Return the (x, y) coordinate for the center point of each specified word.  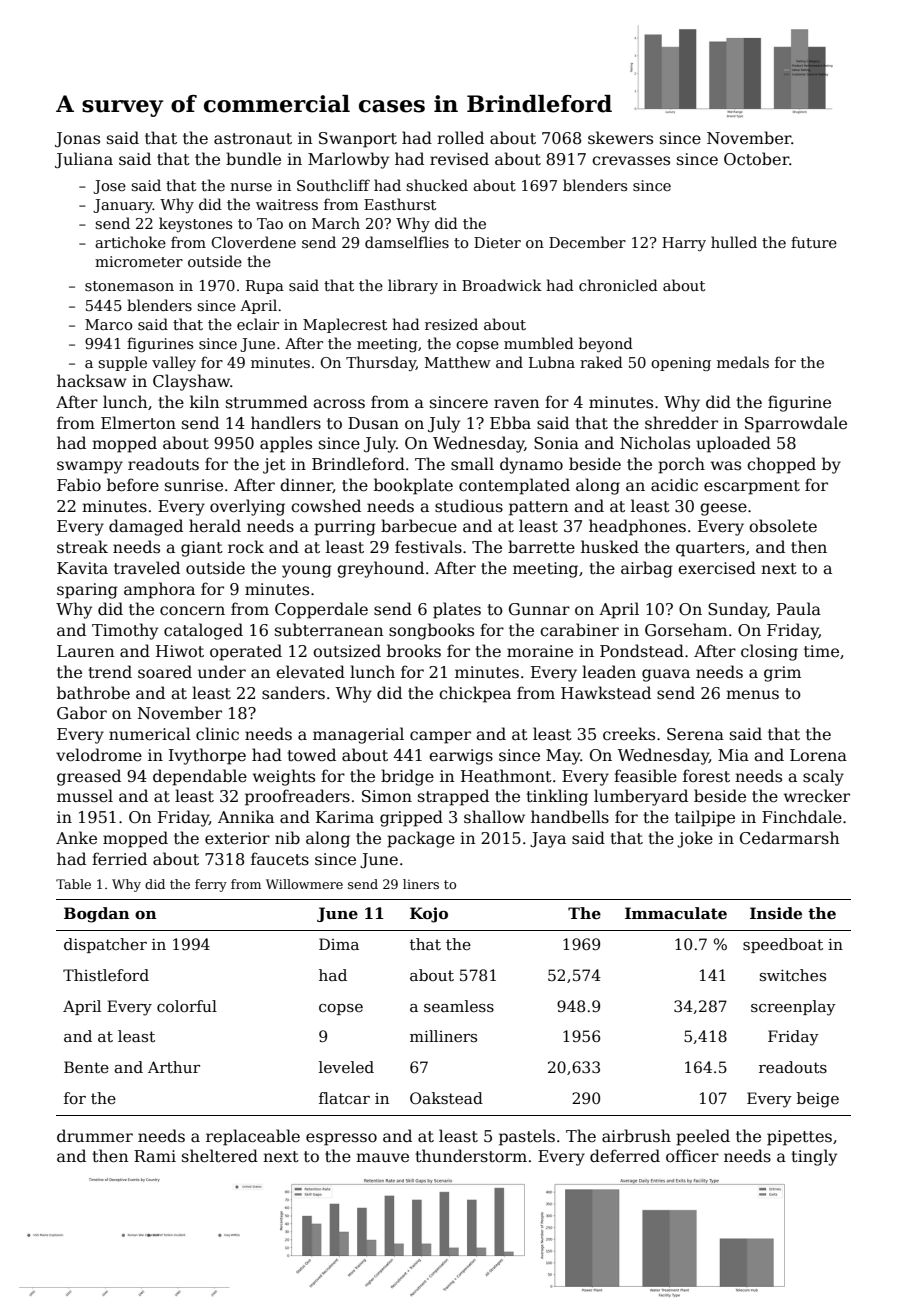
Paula (799, 608)
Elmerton (138, 423)
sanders (293, 693)
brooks (414, 651)
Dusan (373, 423)
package (421, 839)
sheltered (220, 1156)
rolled (460, 138)
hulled (734, 242)
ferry (211, 885)
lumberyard (641, 797)
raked (601, 362)
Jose (109, 187)
